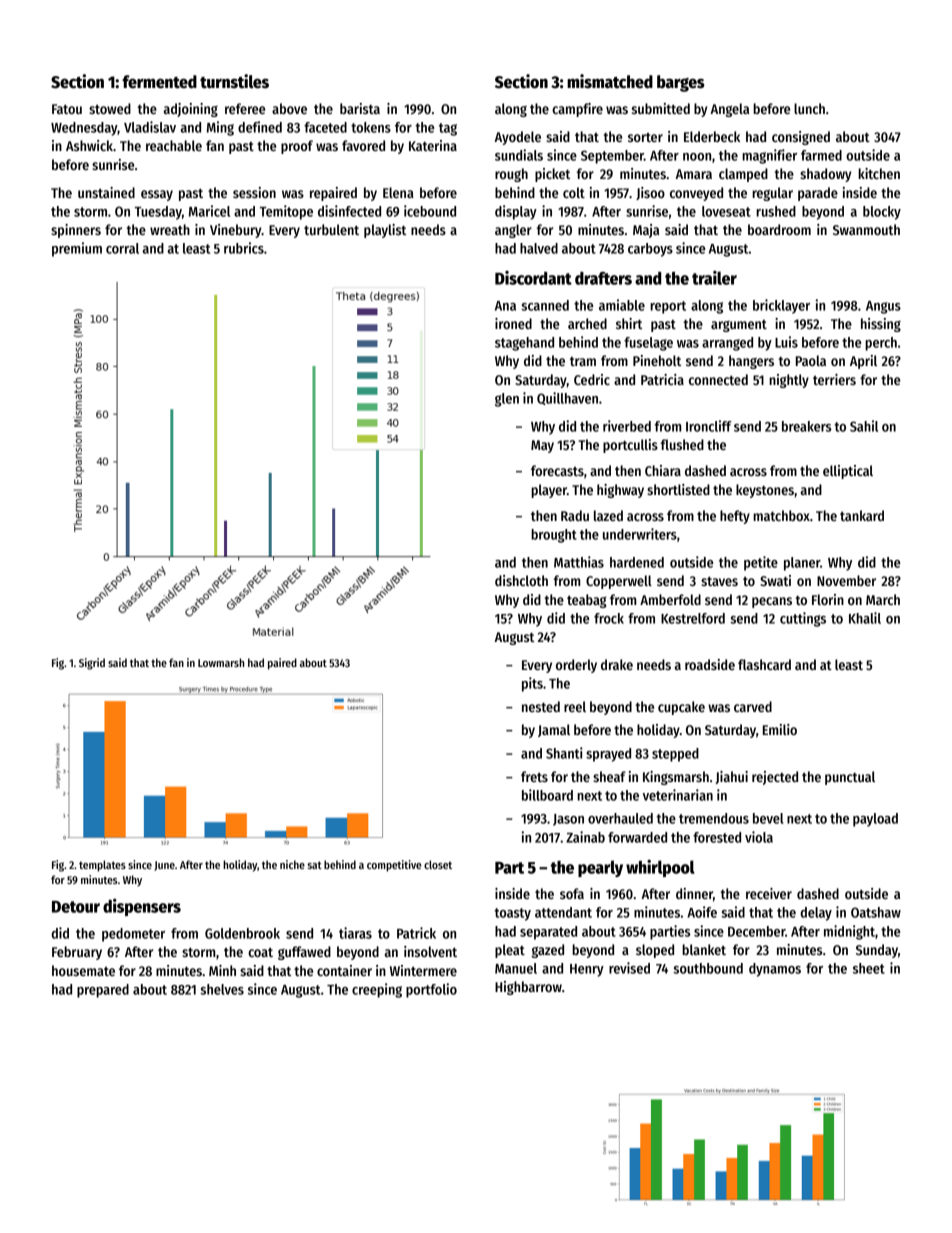 Image resolution: width=952 pixels, height=1233 pixels. I want to click on corral, so click(122, 248).
